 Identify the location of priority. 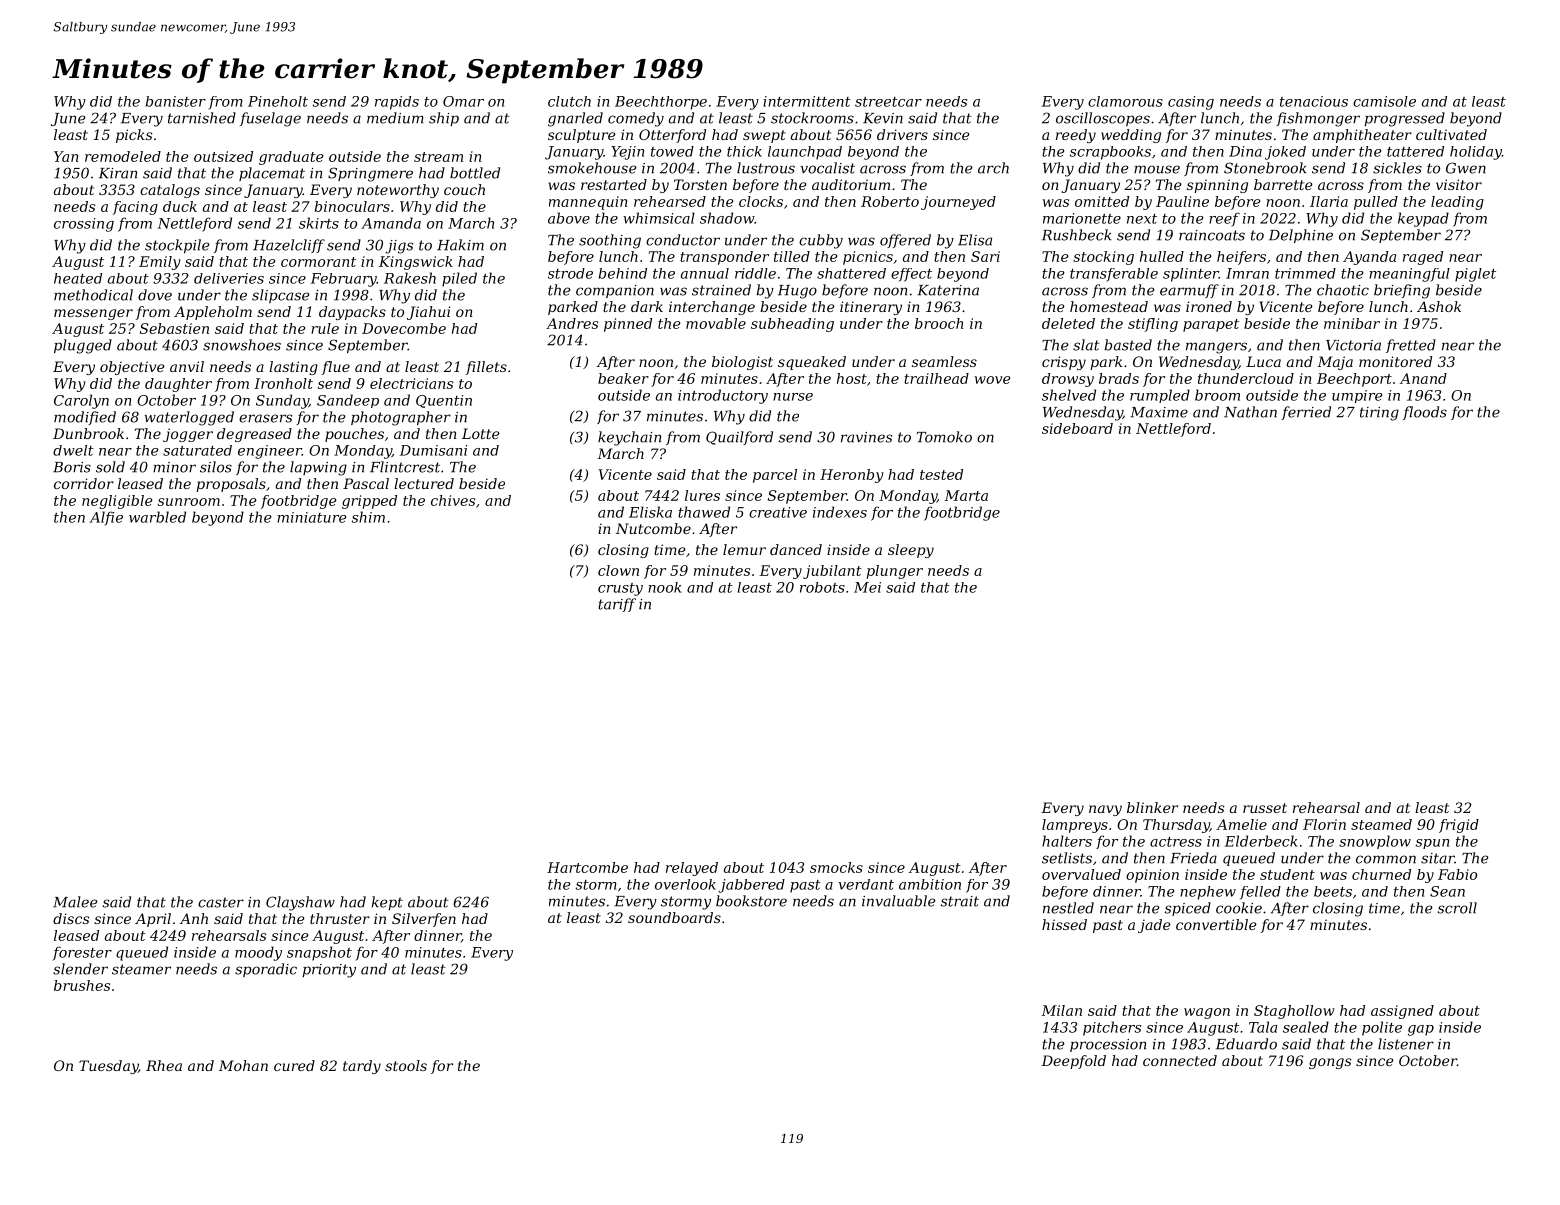
(329, 971).
